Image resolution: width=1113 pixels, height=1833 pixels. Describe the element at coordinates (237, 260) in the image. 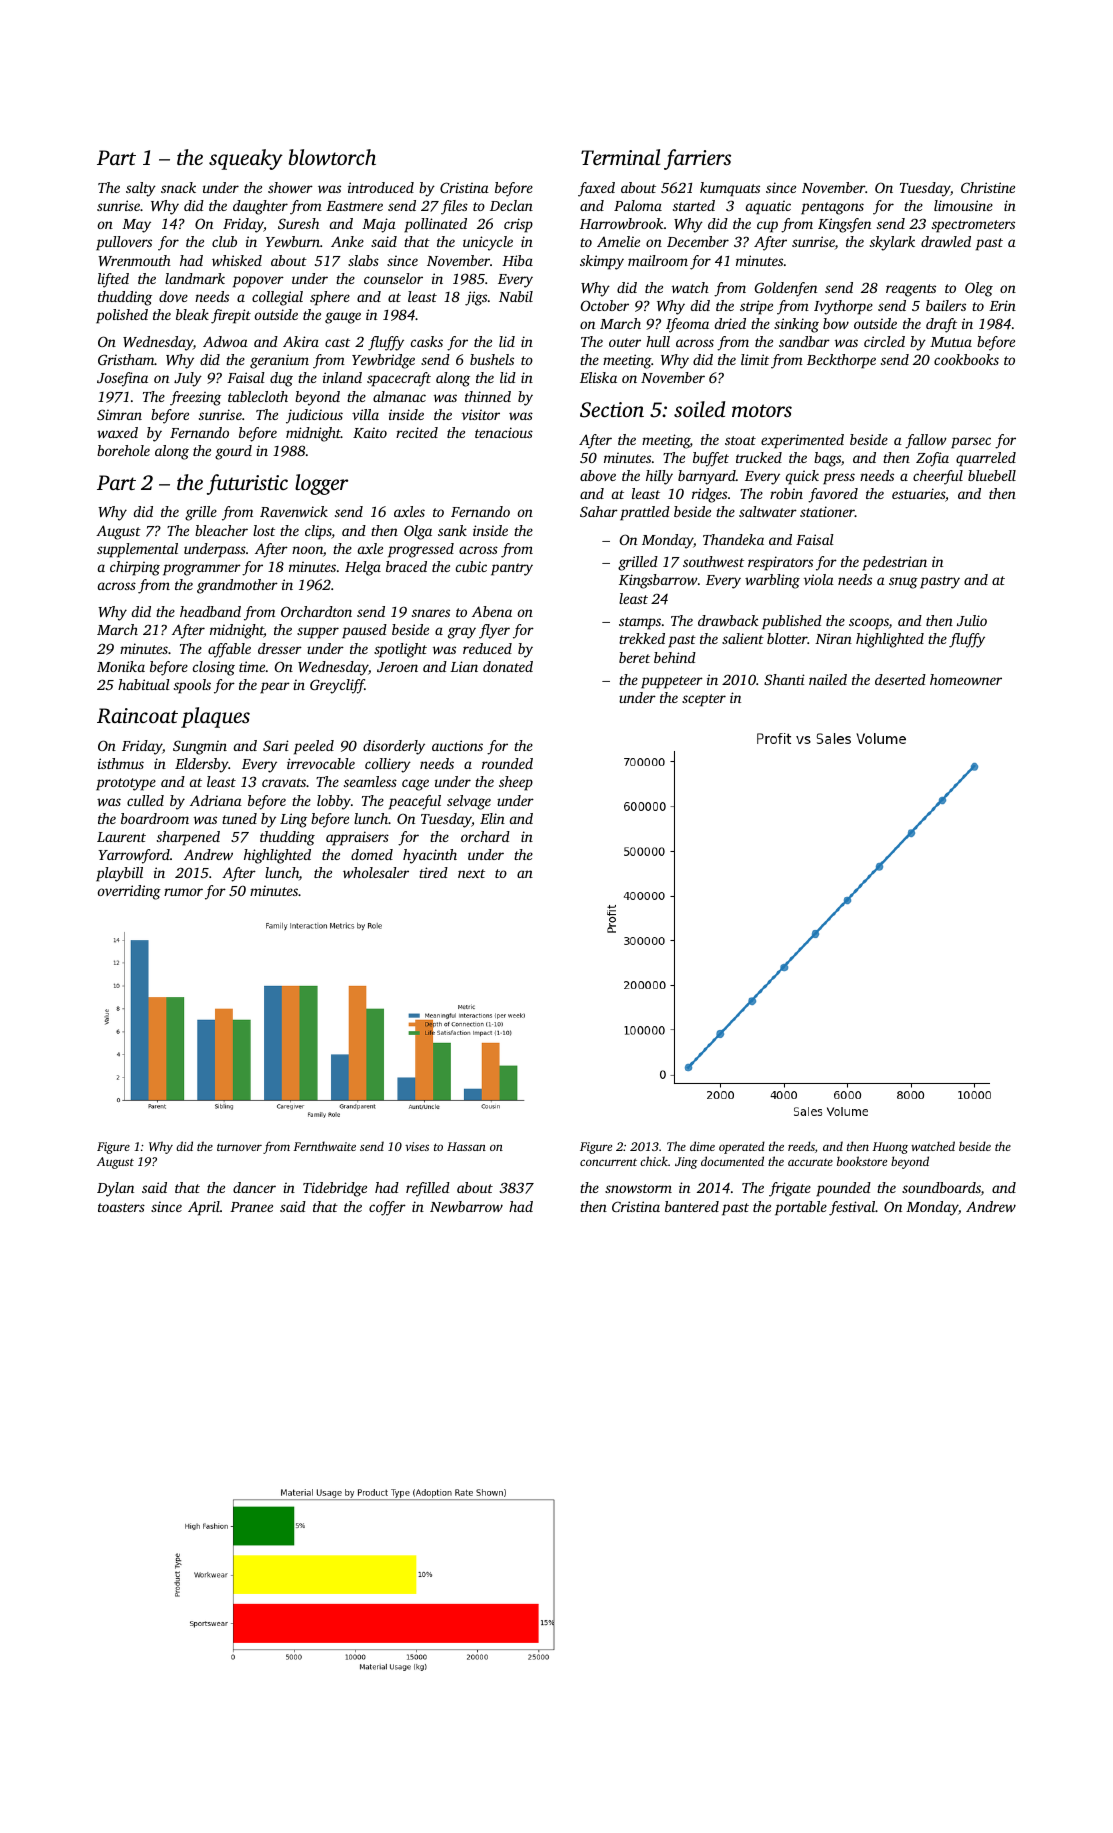

I see `whisked` at that location.
